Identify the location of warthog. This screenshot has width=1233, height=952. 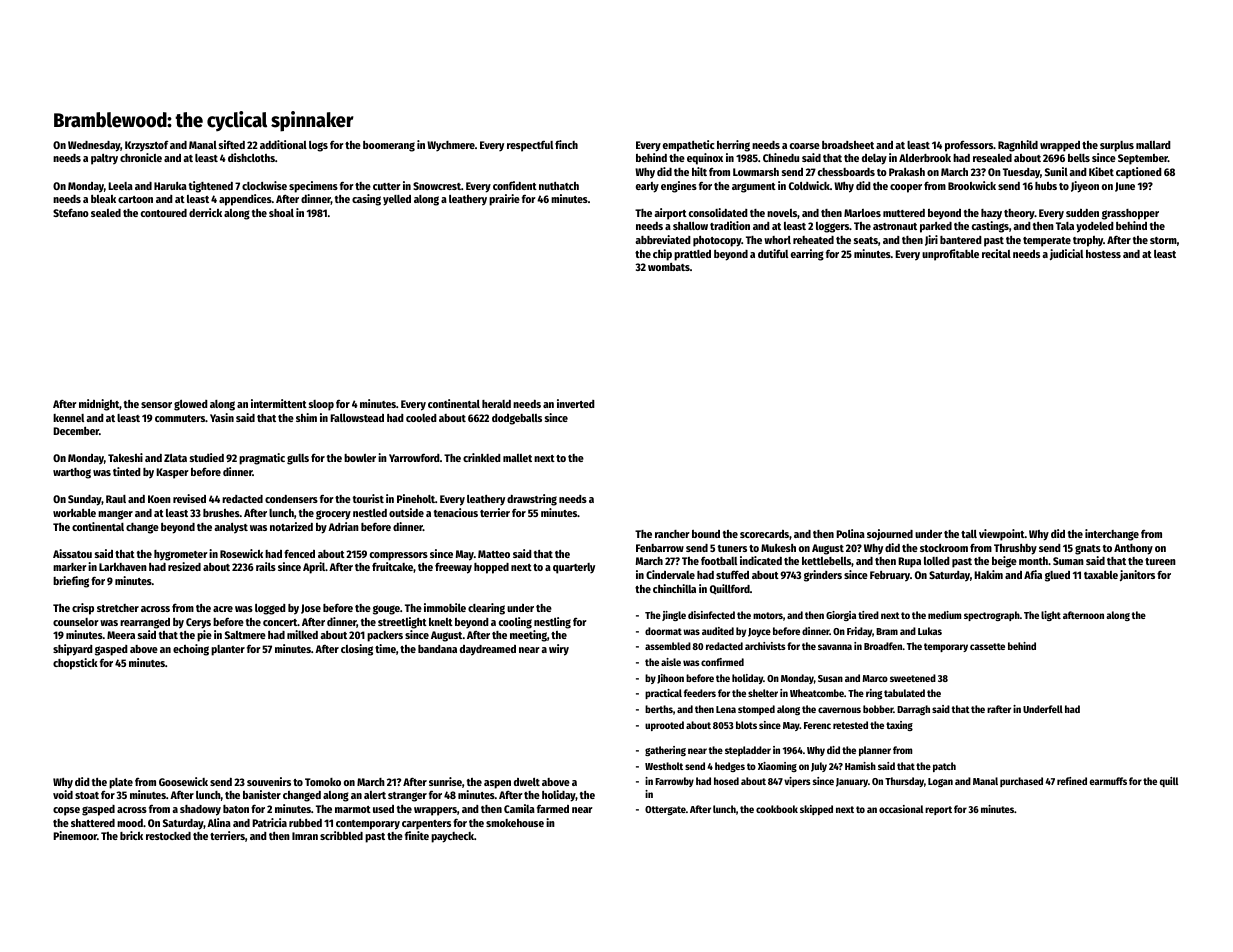
(72, 473).
